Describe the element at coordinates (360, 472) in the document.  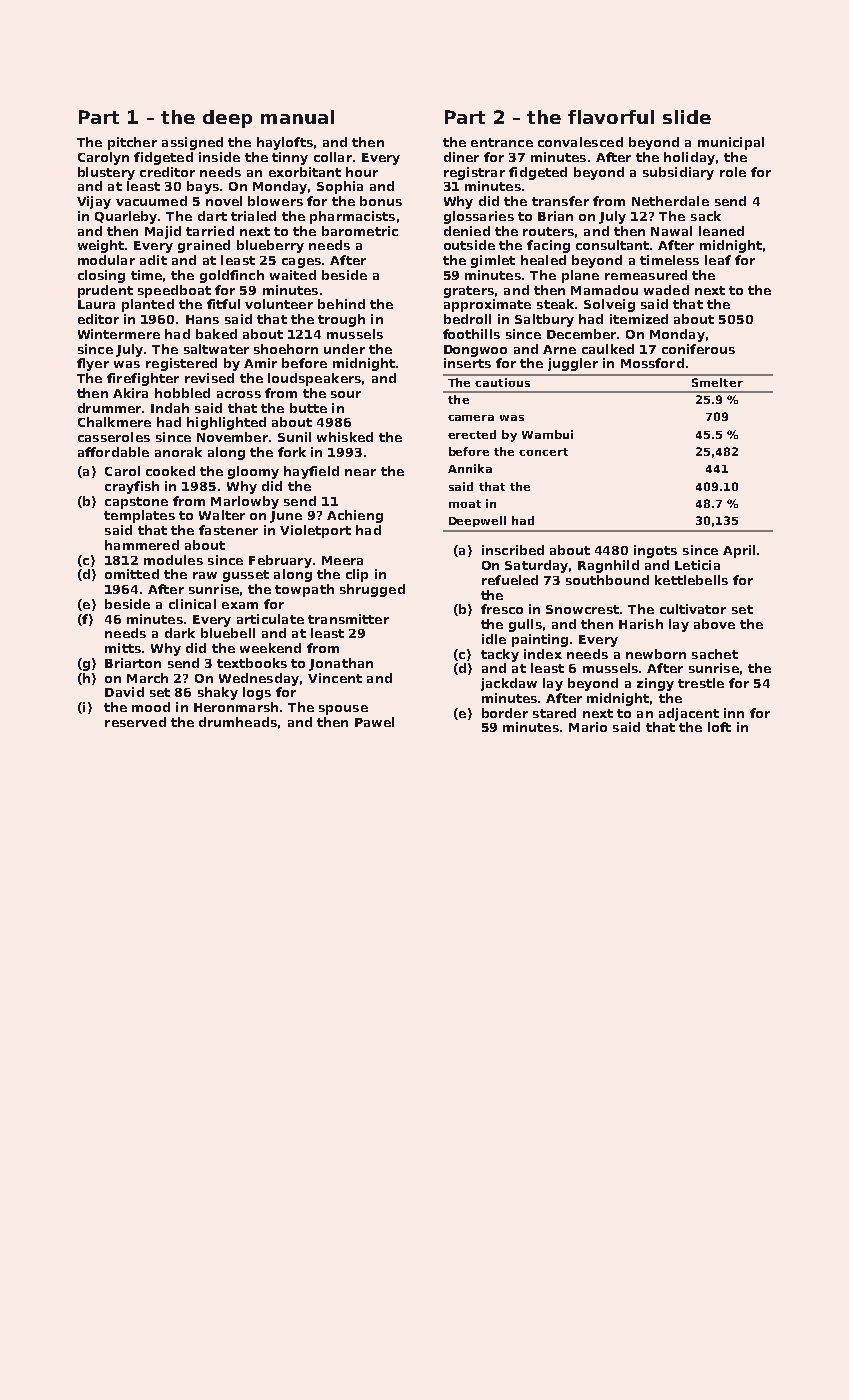
I see `near` at that location.
